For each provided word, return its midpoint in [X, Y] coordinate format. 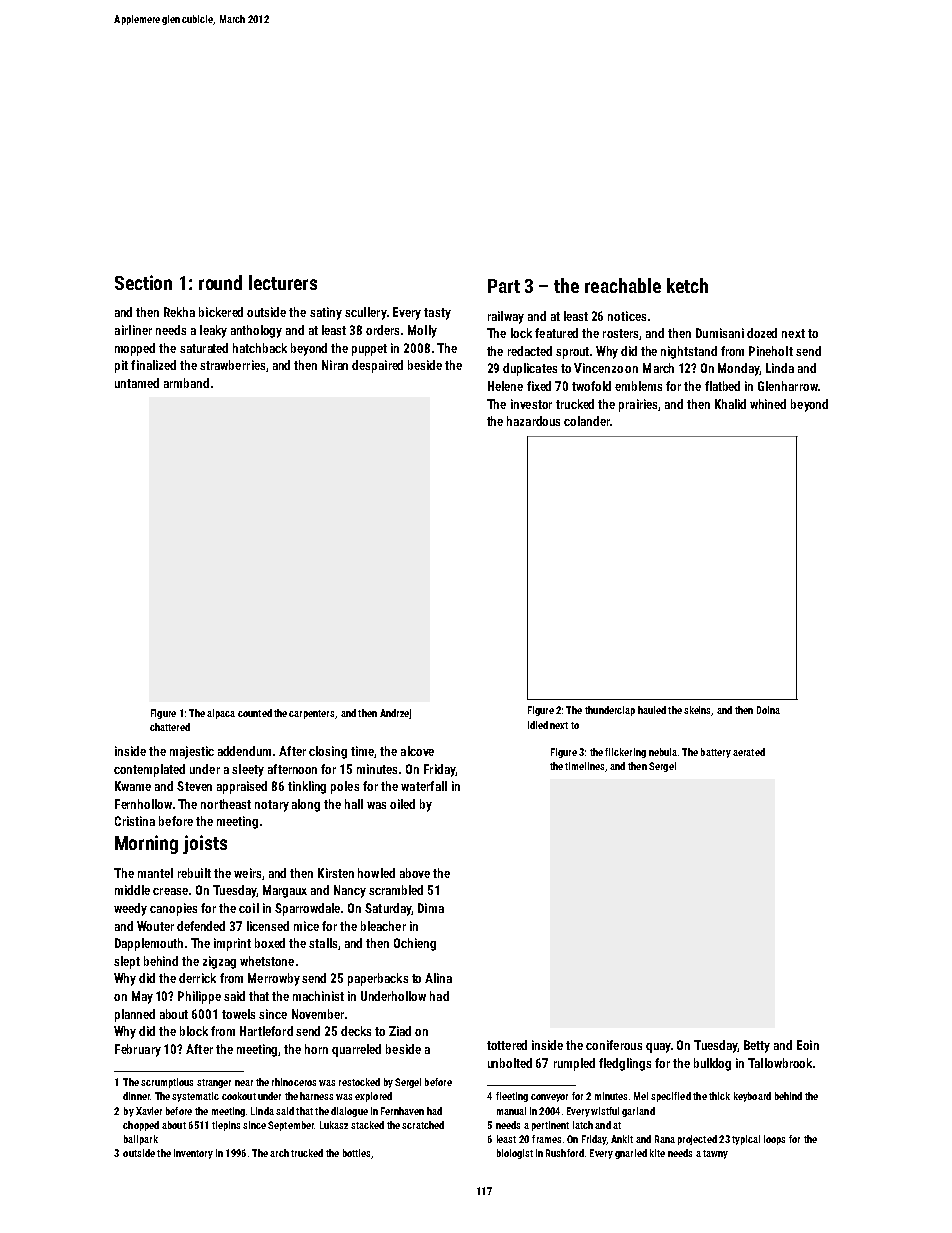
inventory [193, 1154]
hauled [652, 710]
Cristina [135, 821]
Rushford [565, 1153]
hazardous [533, 421]
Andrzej [395, 714]
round [220, 282]
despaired [377, 366]
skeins [698, 711]
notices [627, 316]
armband [186, 383]
